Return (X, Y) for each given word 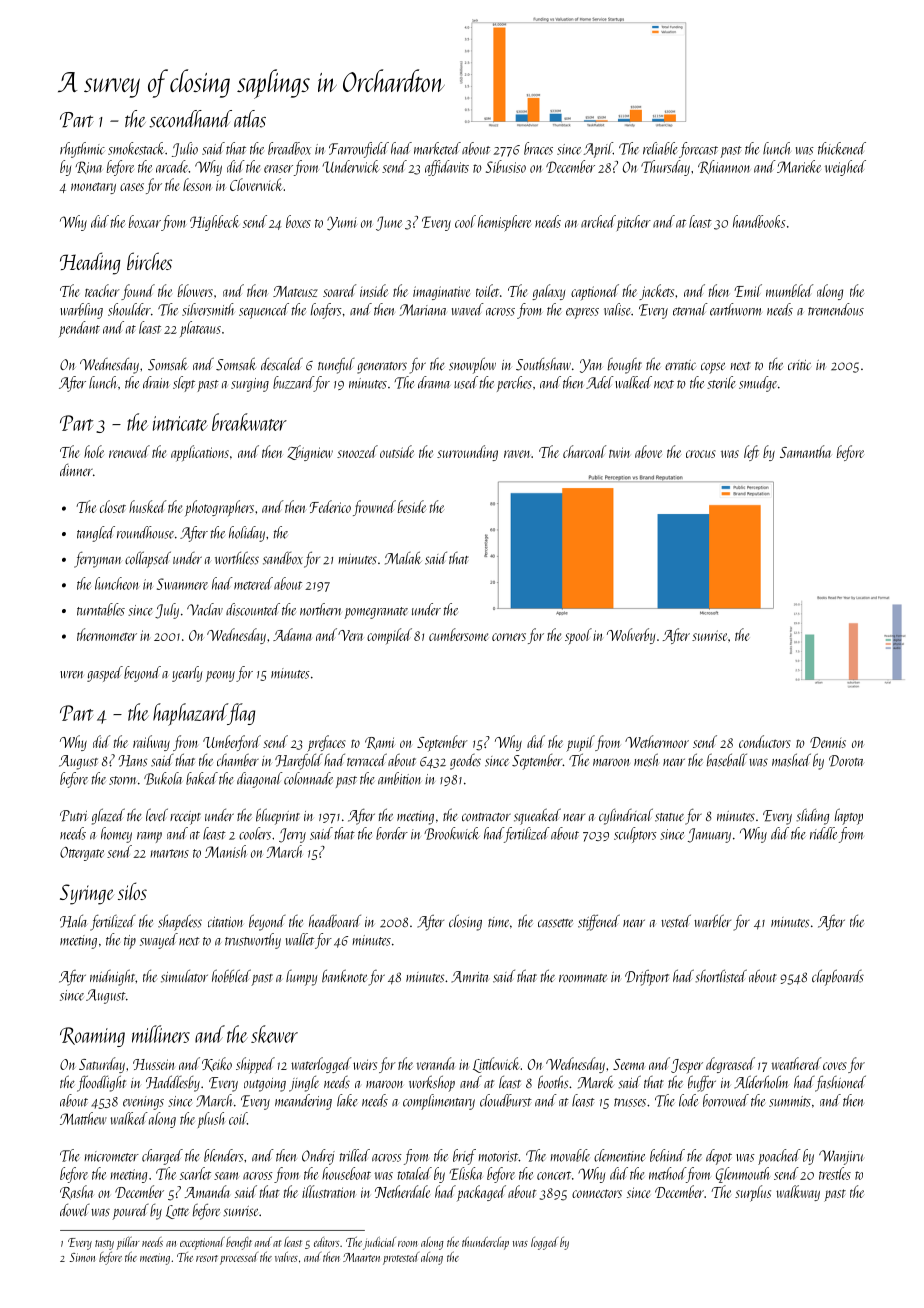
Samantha (805, 451)
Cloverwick (256, 184)
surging (250, 385)
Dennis (828, 742)
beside (412, 506)
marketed (437, 148)
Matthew (83, 1118)
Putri (74, 816)
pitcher (634, 223)
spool (578, 636)
